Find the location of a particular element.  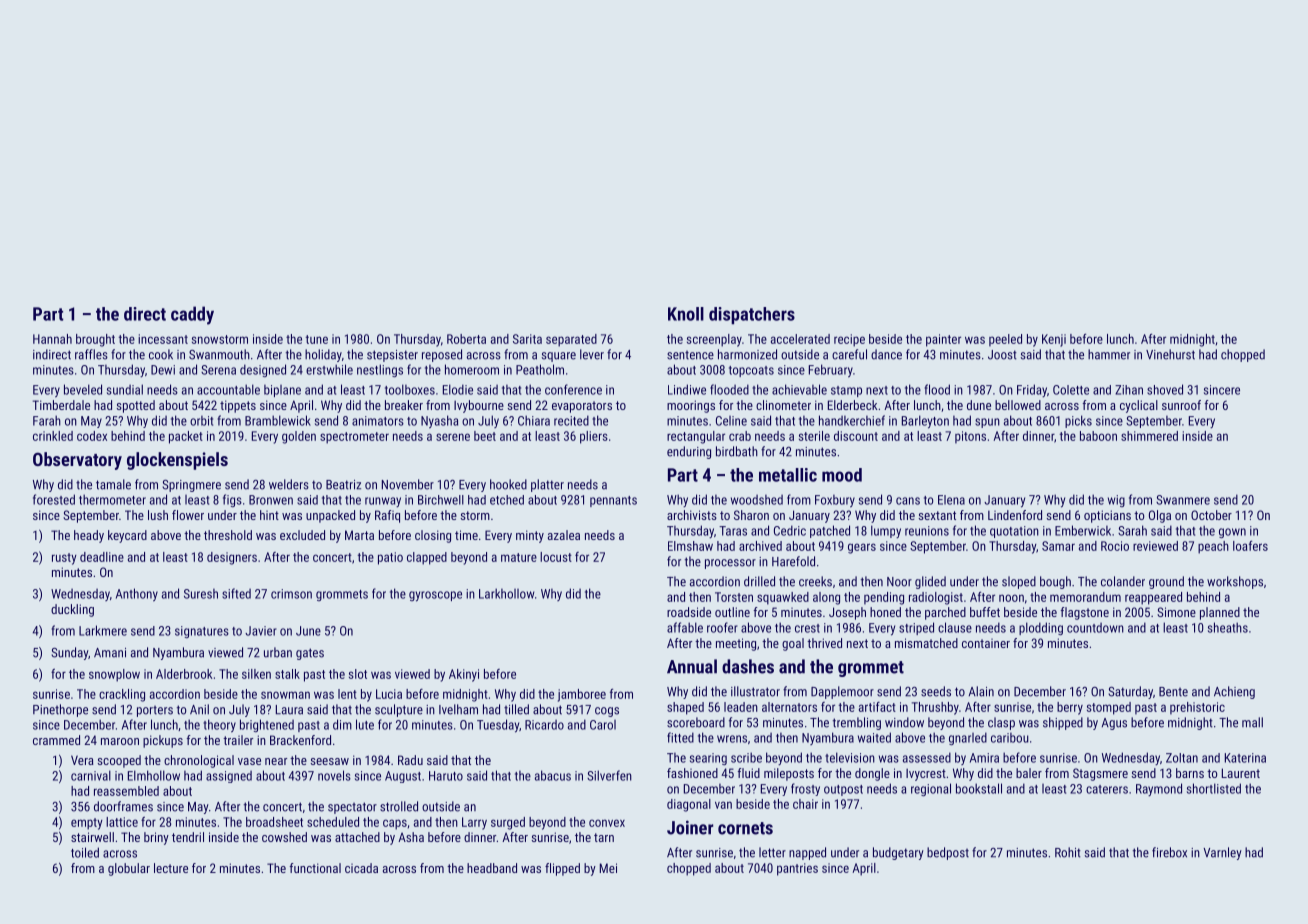

convex is located at coordinates (607, 823).
